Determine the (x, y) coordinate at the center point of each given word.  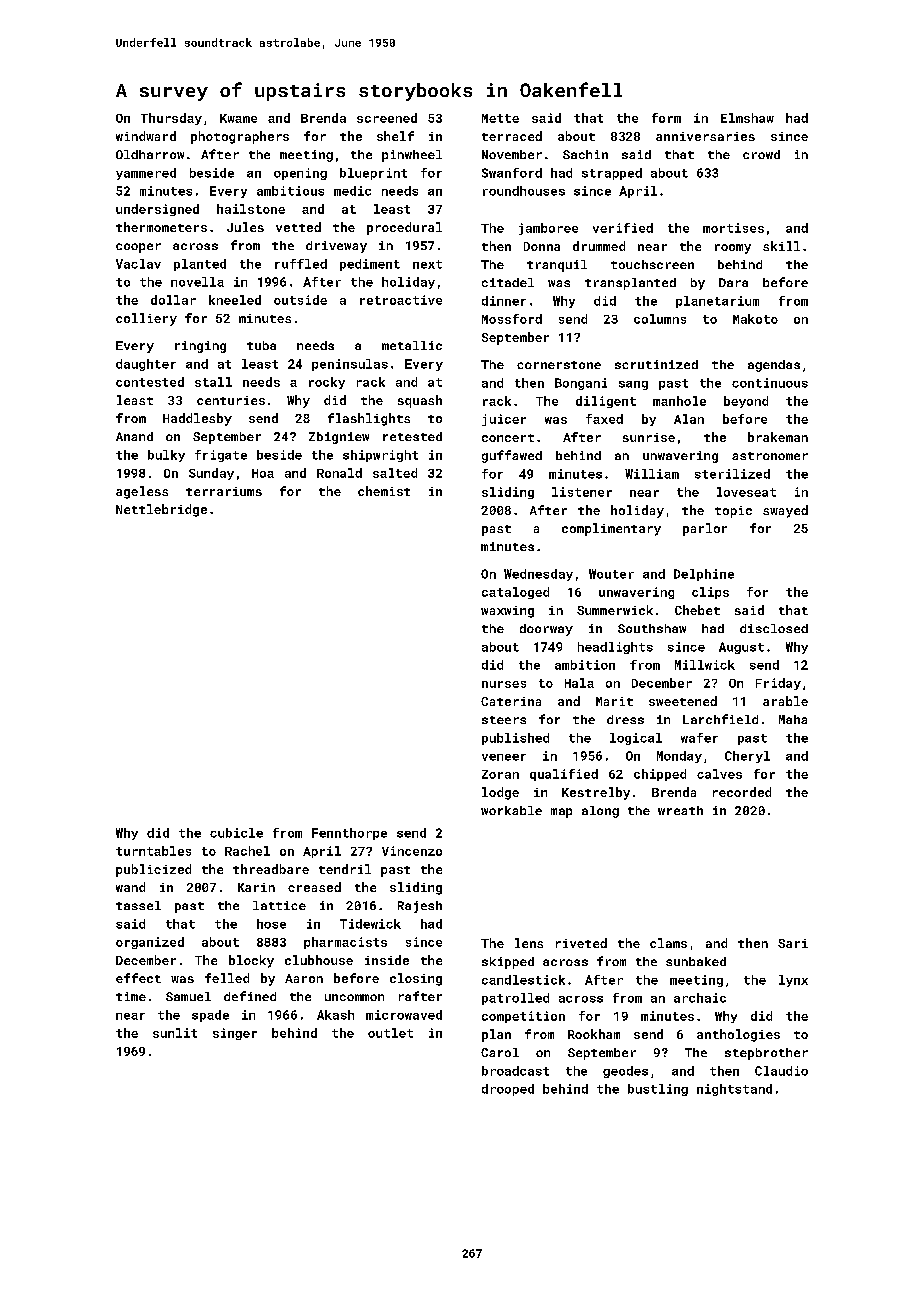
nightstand (734, 1090)
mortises (733, 228)
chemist (384, 491)
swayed (785, 511)
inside (387, 960)
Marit (614, 701)
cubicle (236, 833)
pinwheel (412, 156)
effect (138, 978)
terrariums (224, 491)
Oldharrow (150, 154)
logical (636, 739)
